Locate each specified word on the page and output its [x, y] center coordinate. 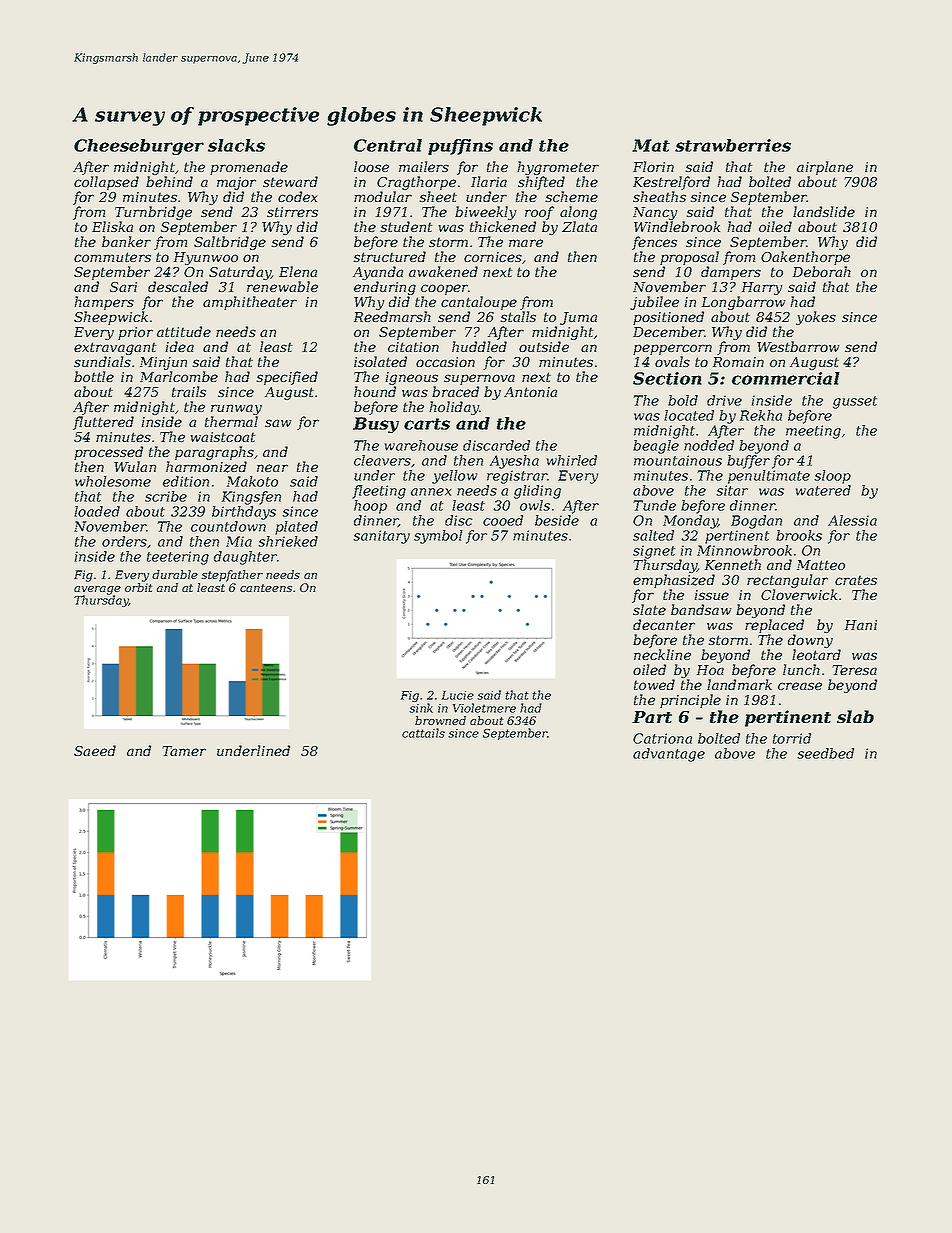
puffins [460, 147]
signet [654, 552]
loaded [97, 511]
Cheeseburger [139, 147]
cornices [493, 257]
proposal [689, 258]
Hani [861, 625]
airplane [825, 168]
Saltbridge [230, 243]
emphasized [674, 581]
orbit [138, 587]
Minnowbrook [744, 550]
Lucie [458, 695]
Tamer [184, 751]
